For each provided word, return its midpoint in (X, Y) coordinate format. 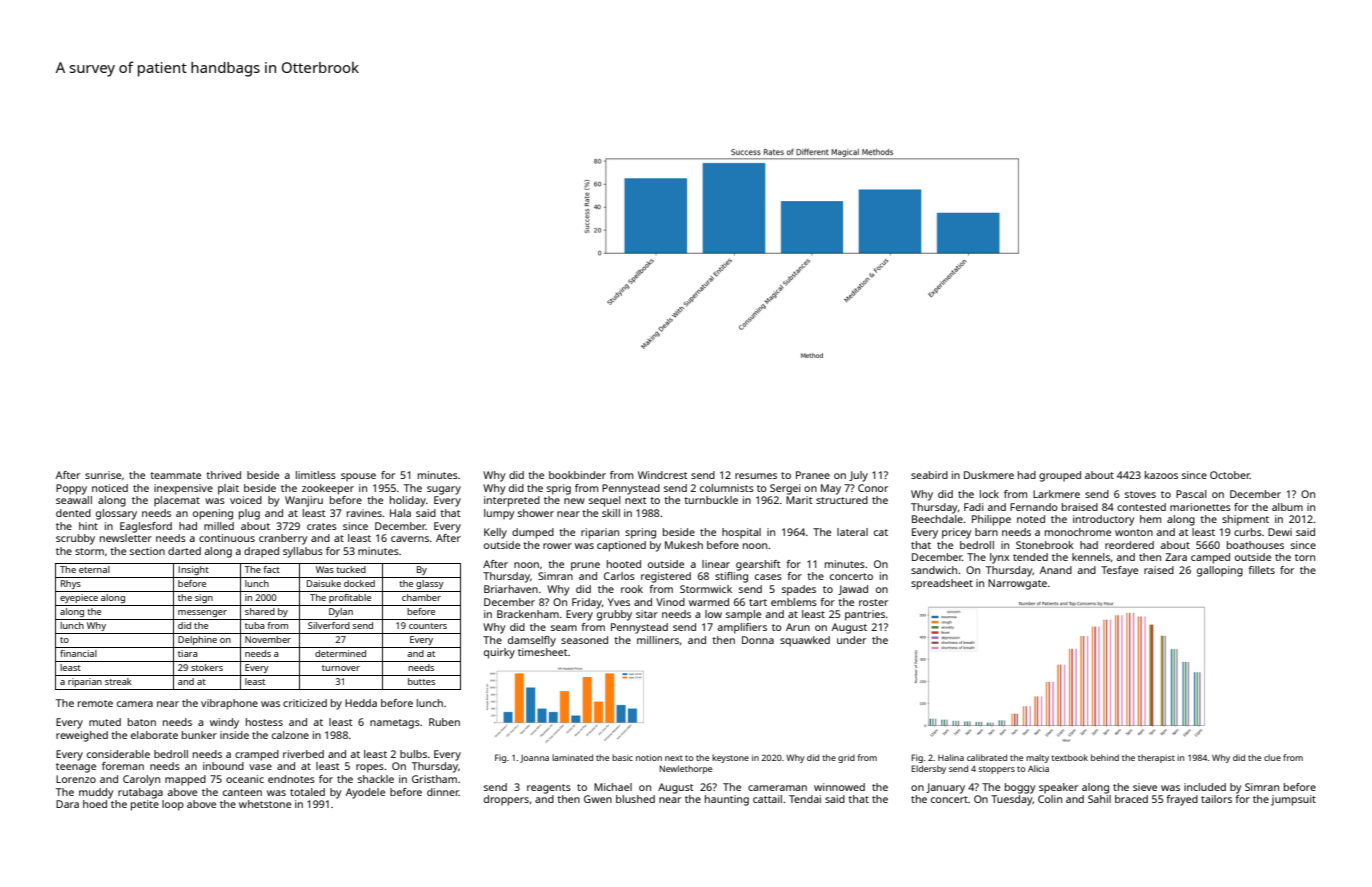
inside (234, 735)
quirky (499, 653)
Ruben (444, 722)
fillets (1261, 570)
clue (1272, 757)
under (851, 640)
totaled (307, 792)
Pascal (1191, 494)
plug (249, 514)
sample (743, 615)
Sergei (785, 489)
